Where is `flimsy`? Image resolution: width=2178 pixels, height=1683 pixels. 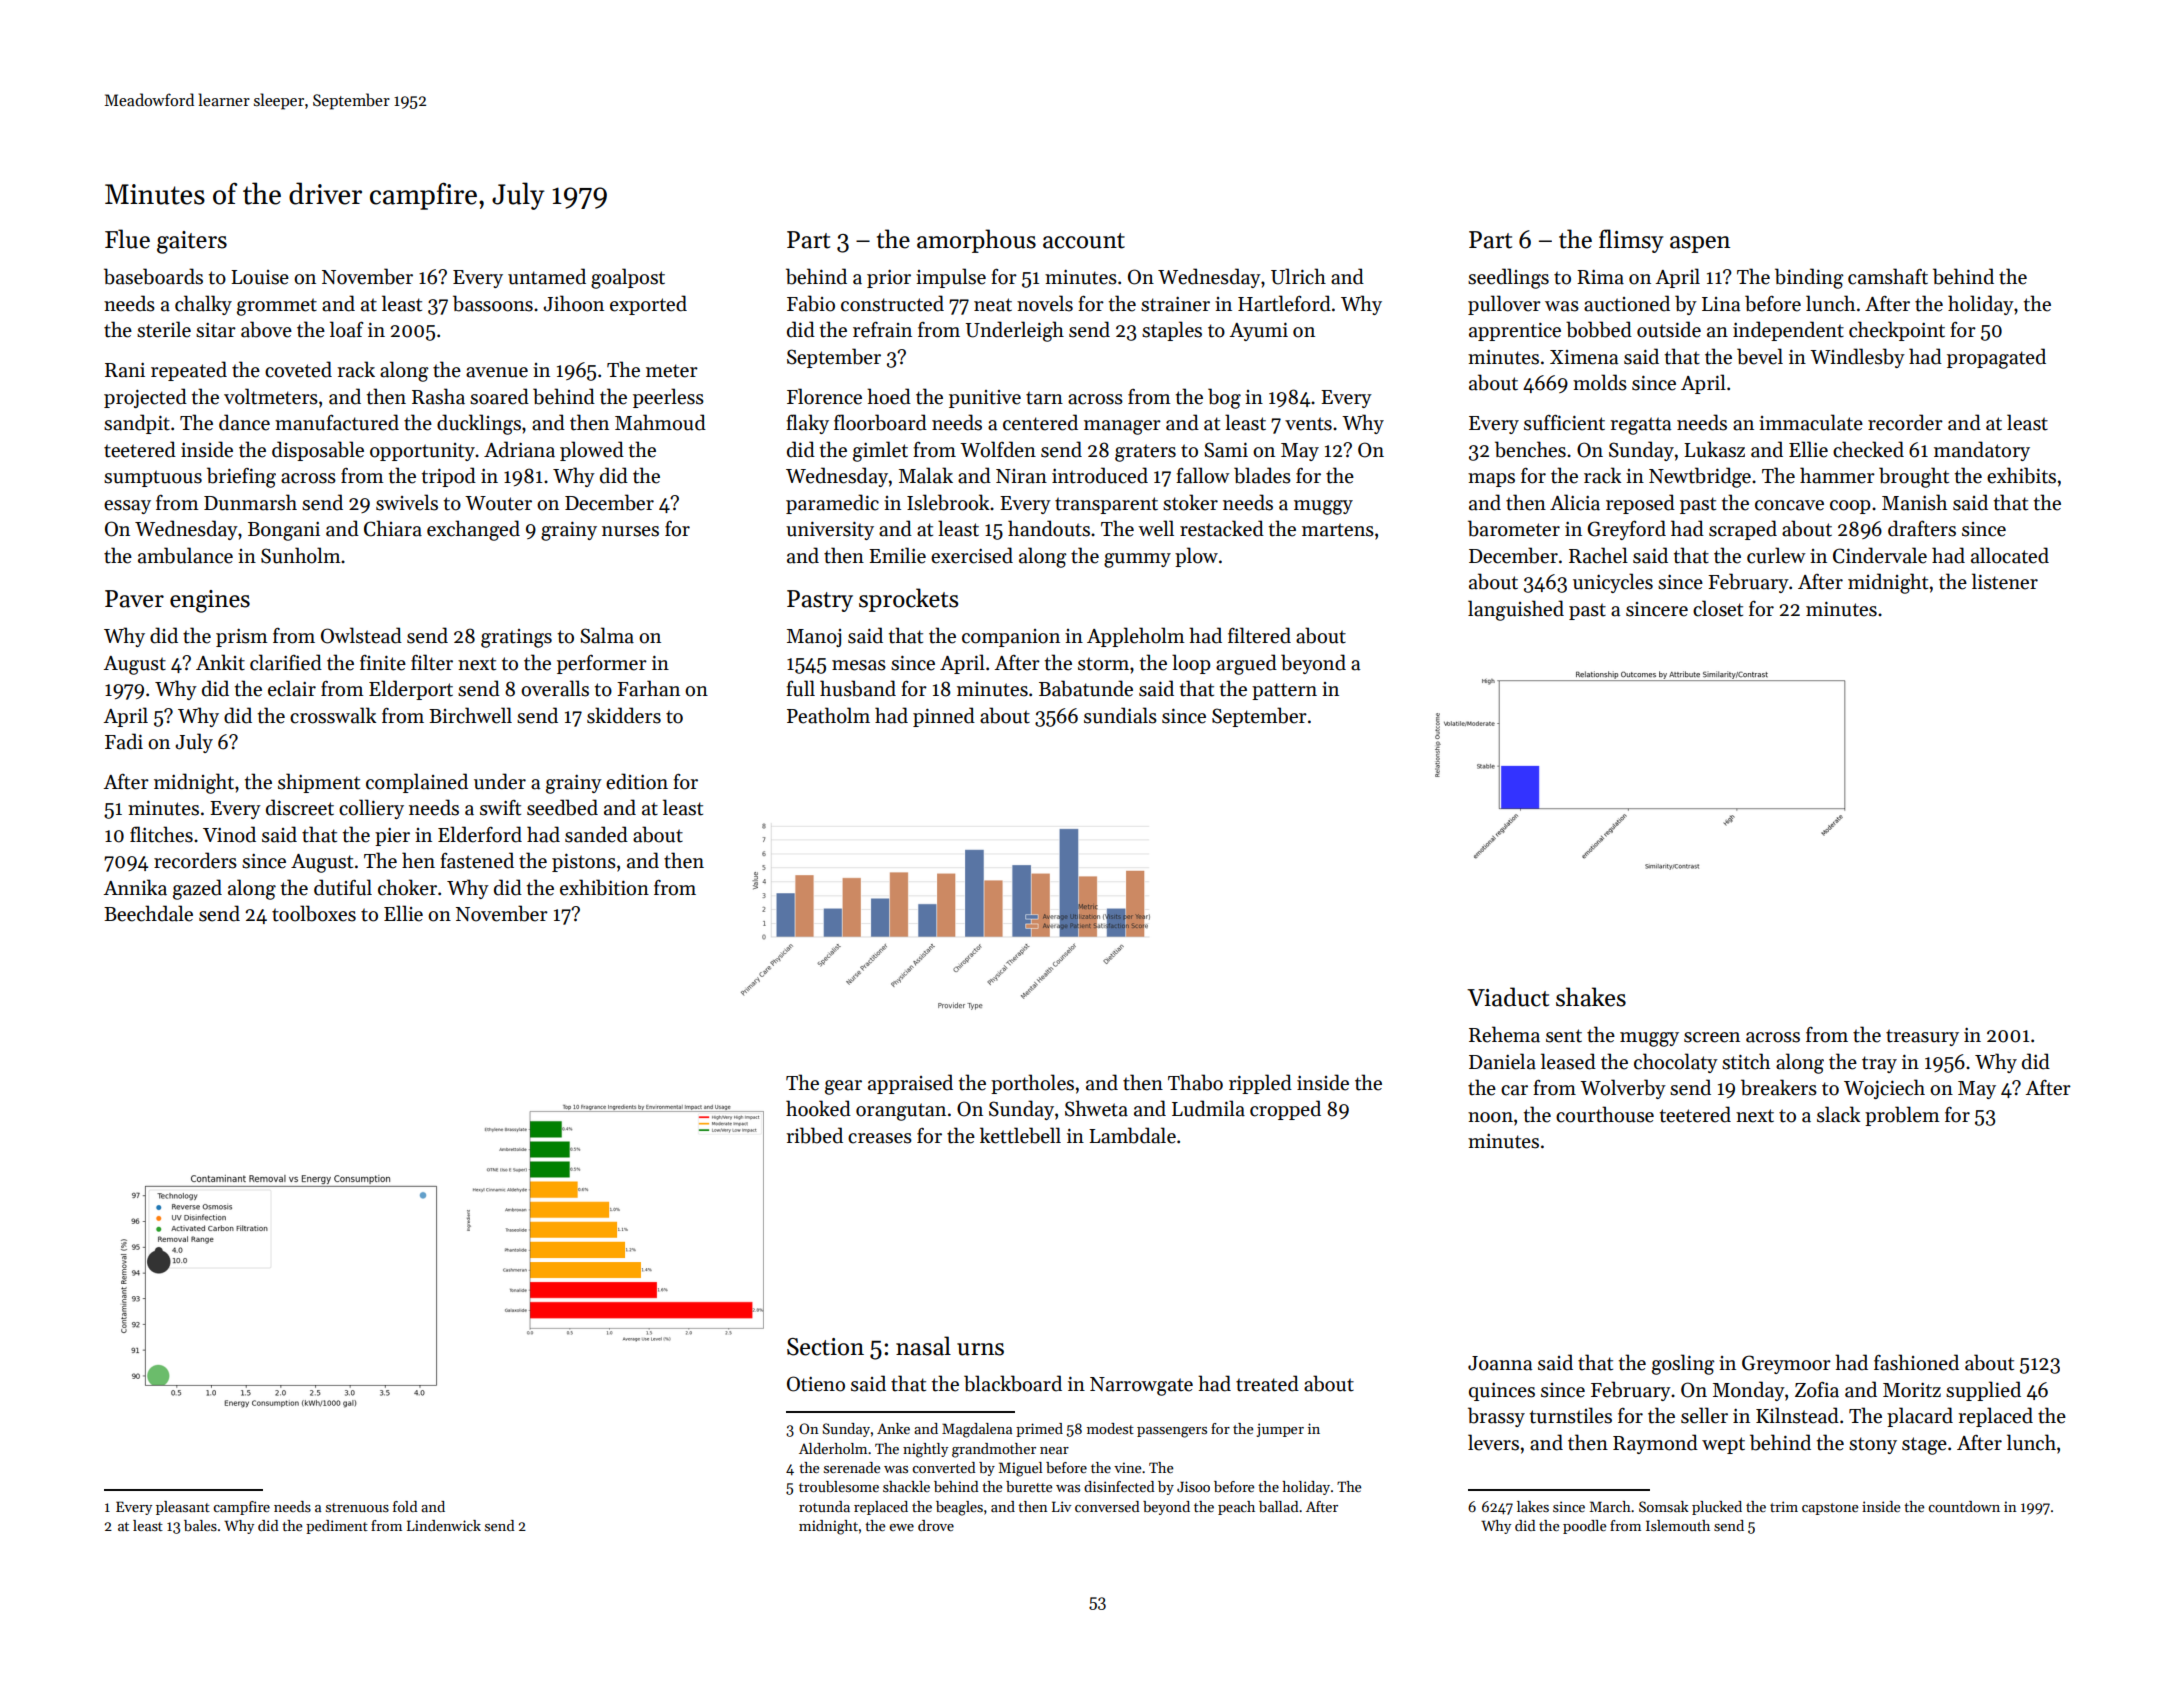 flimsy is located at coordinates (1631, 241).
